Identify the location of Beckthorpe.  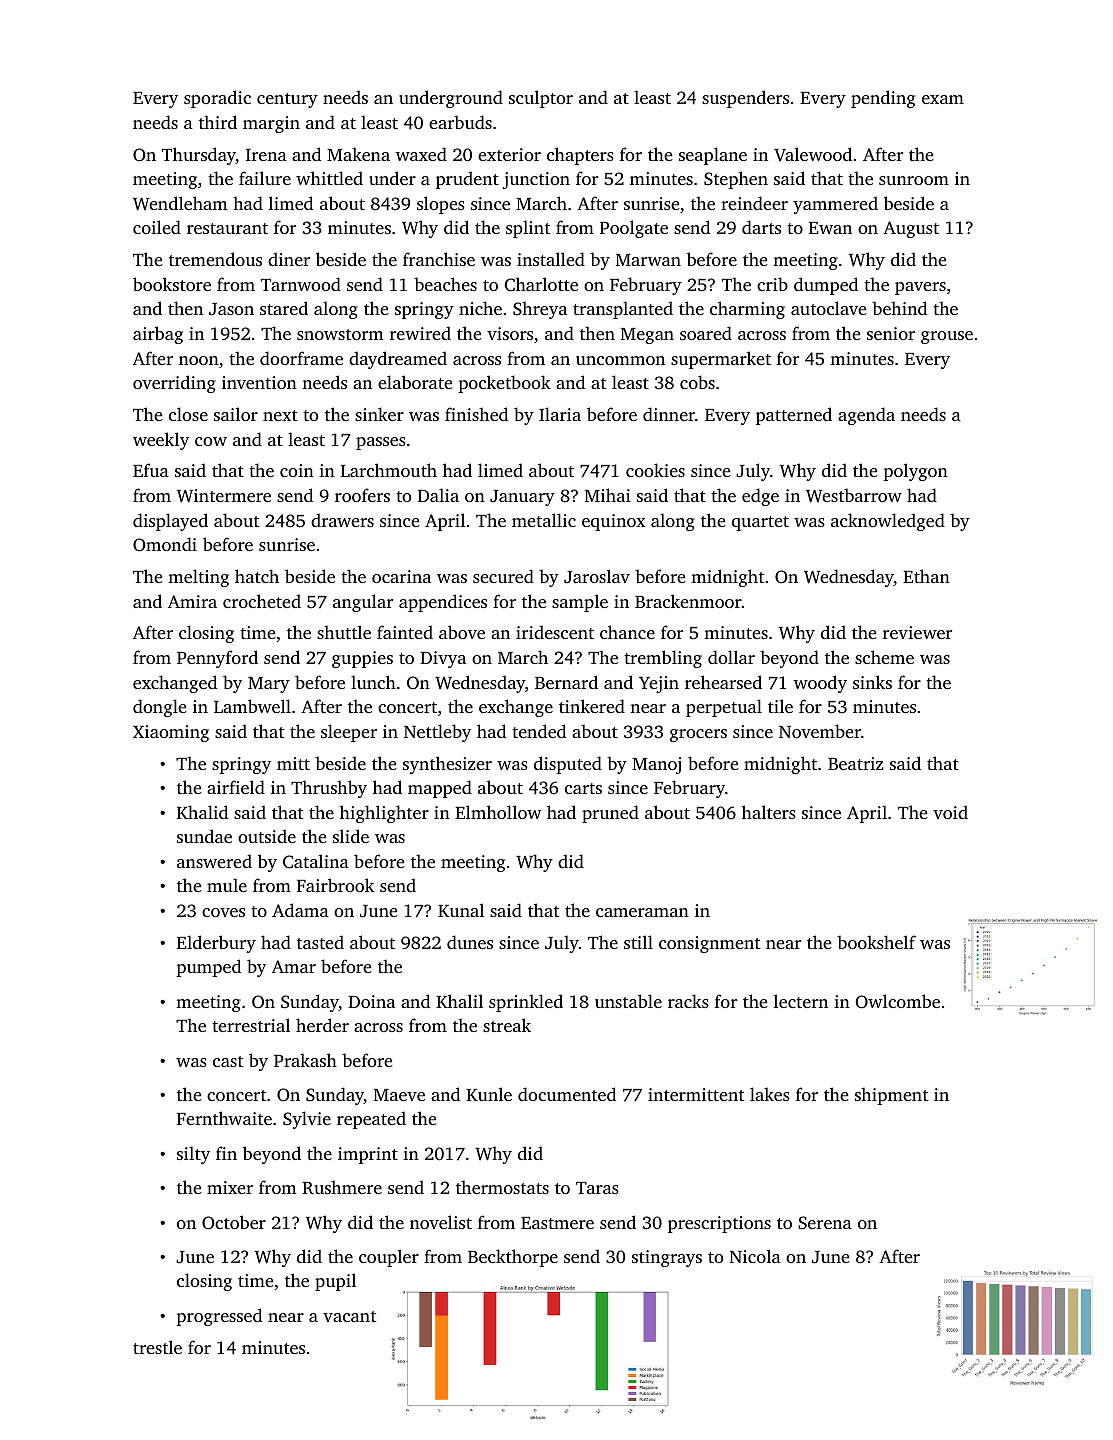
(513, 1258).
